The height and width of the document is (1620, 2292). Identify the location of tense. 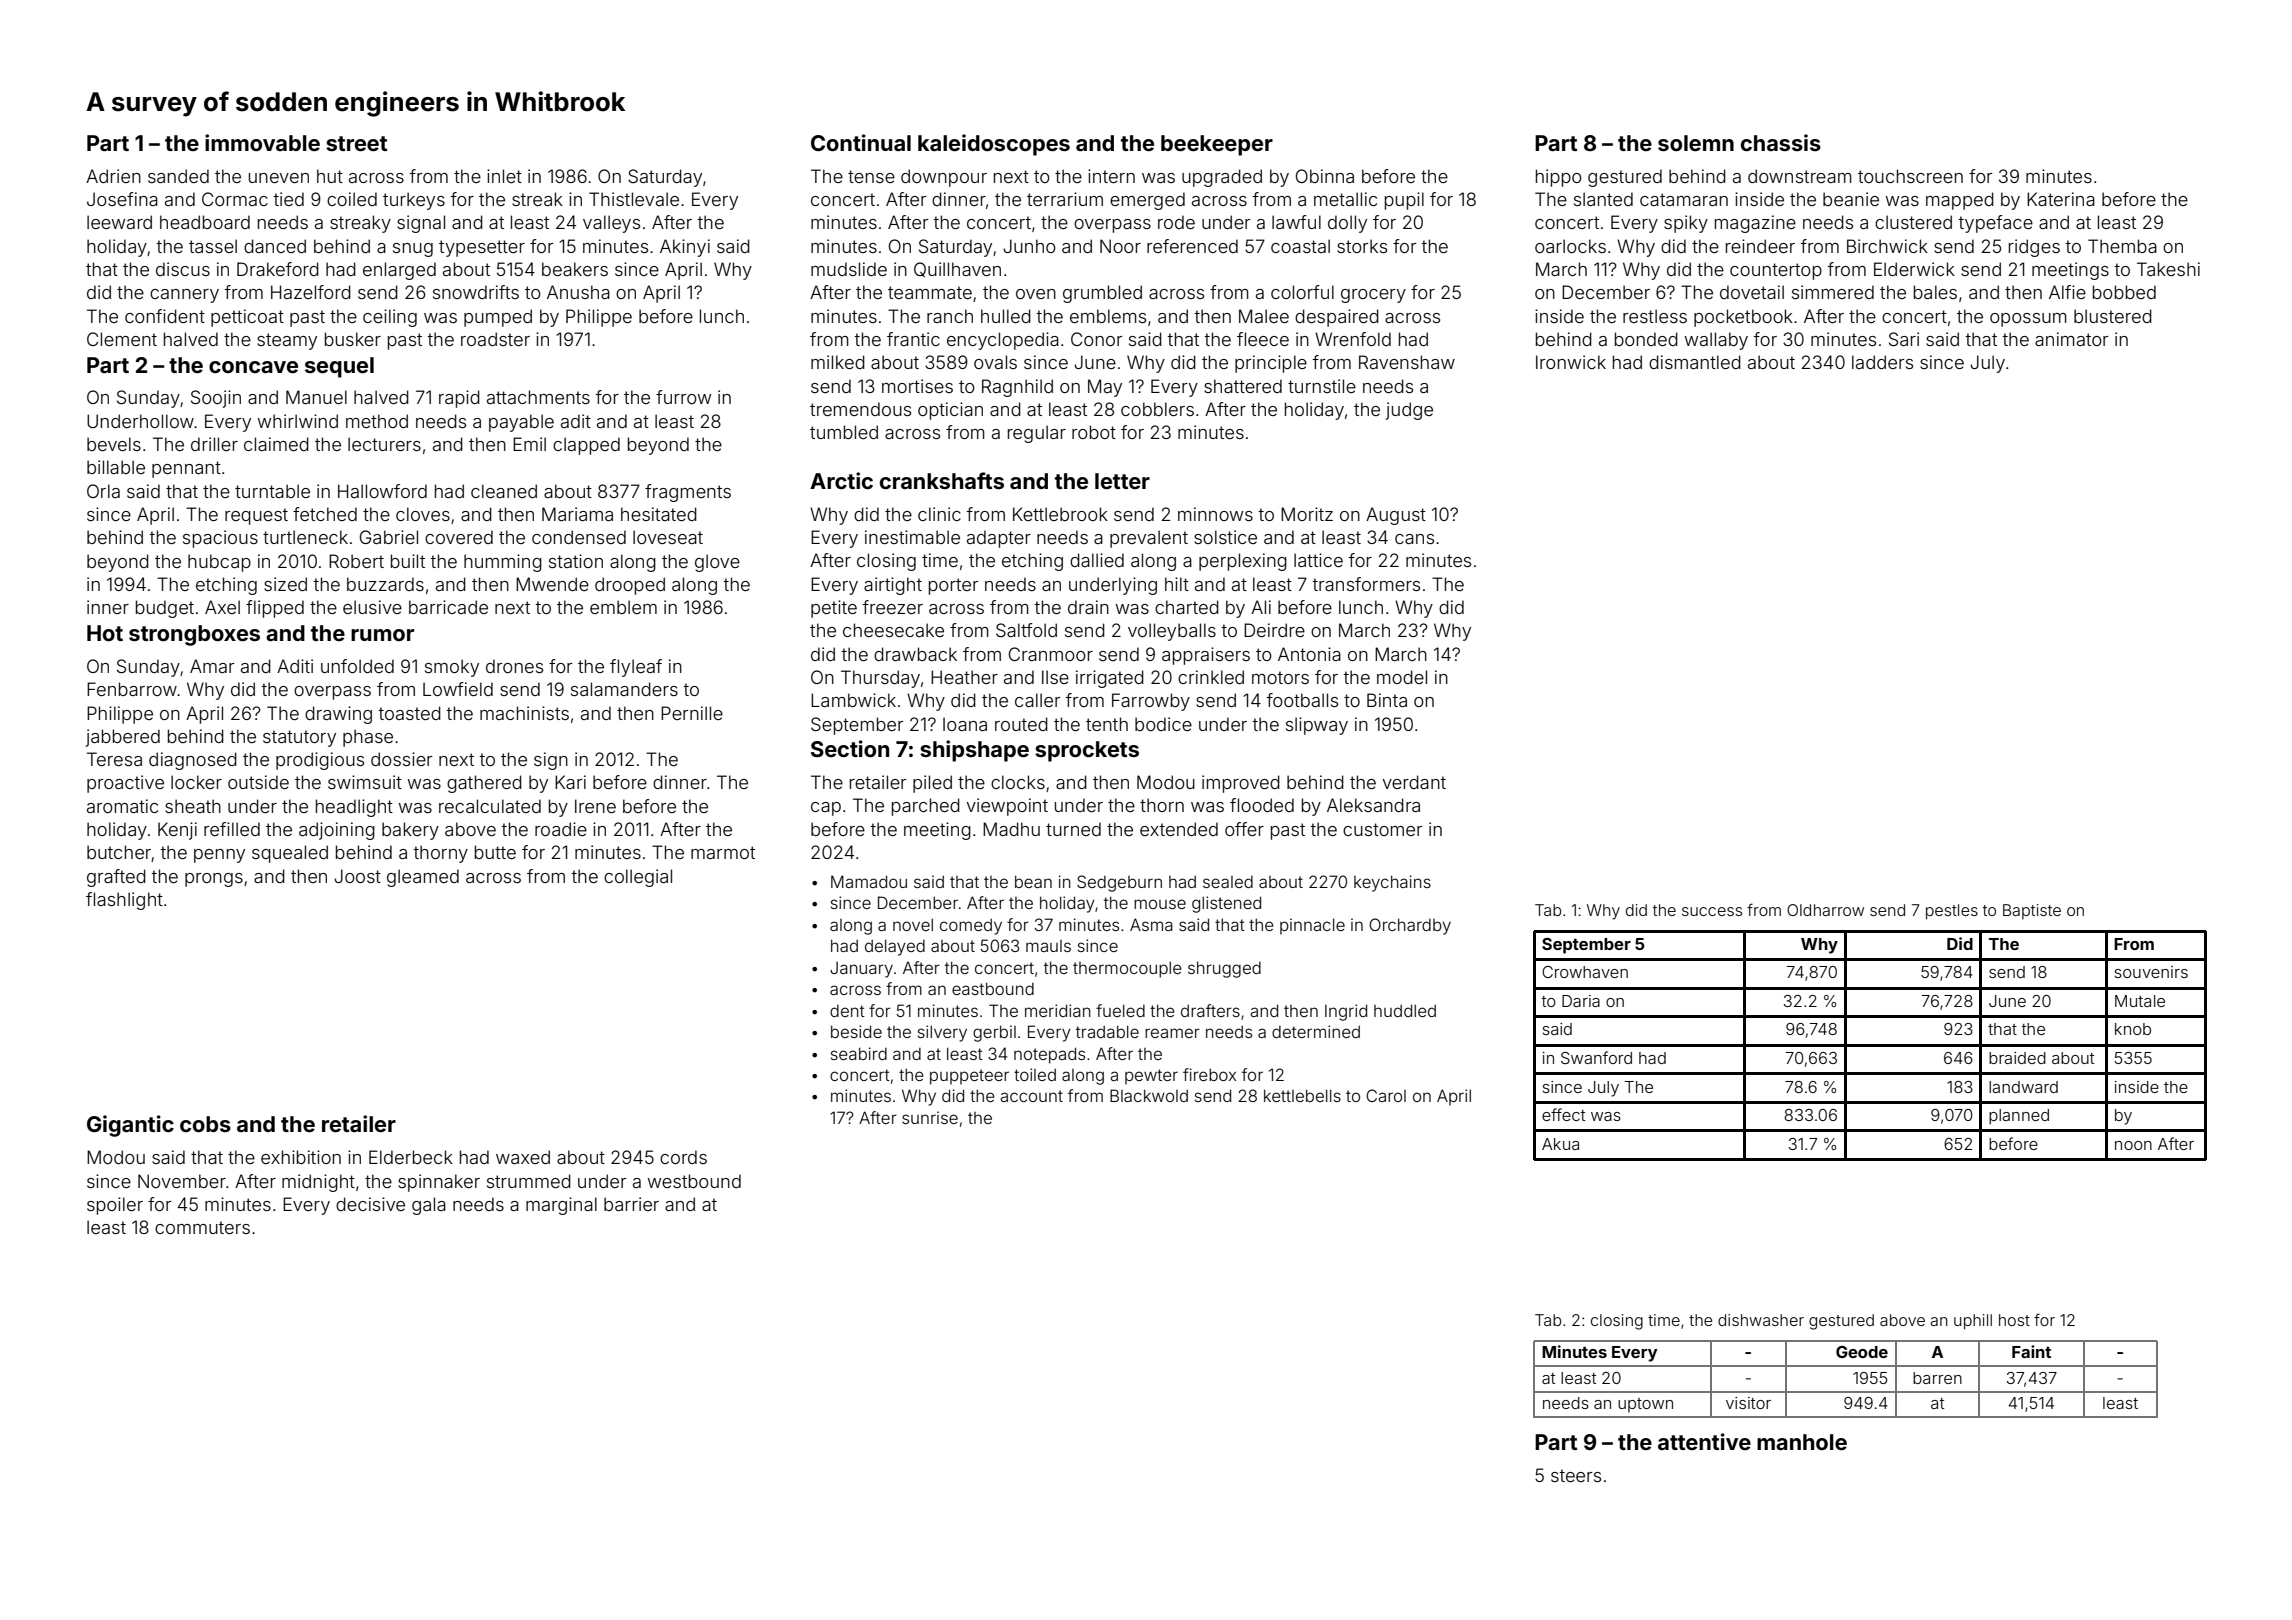
(871, 176).
